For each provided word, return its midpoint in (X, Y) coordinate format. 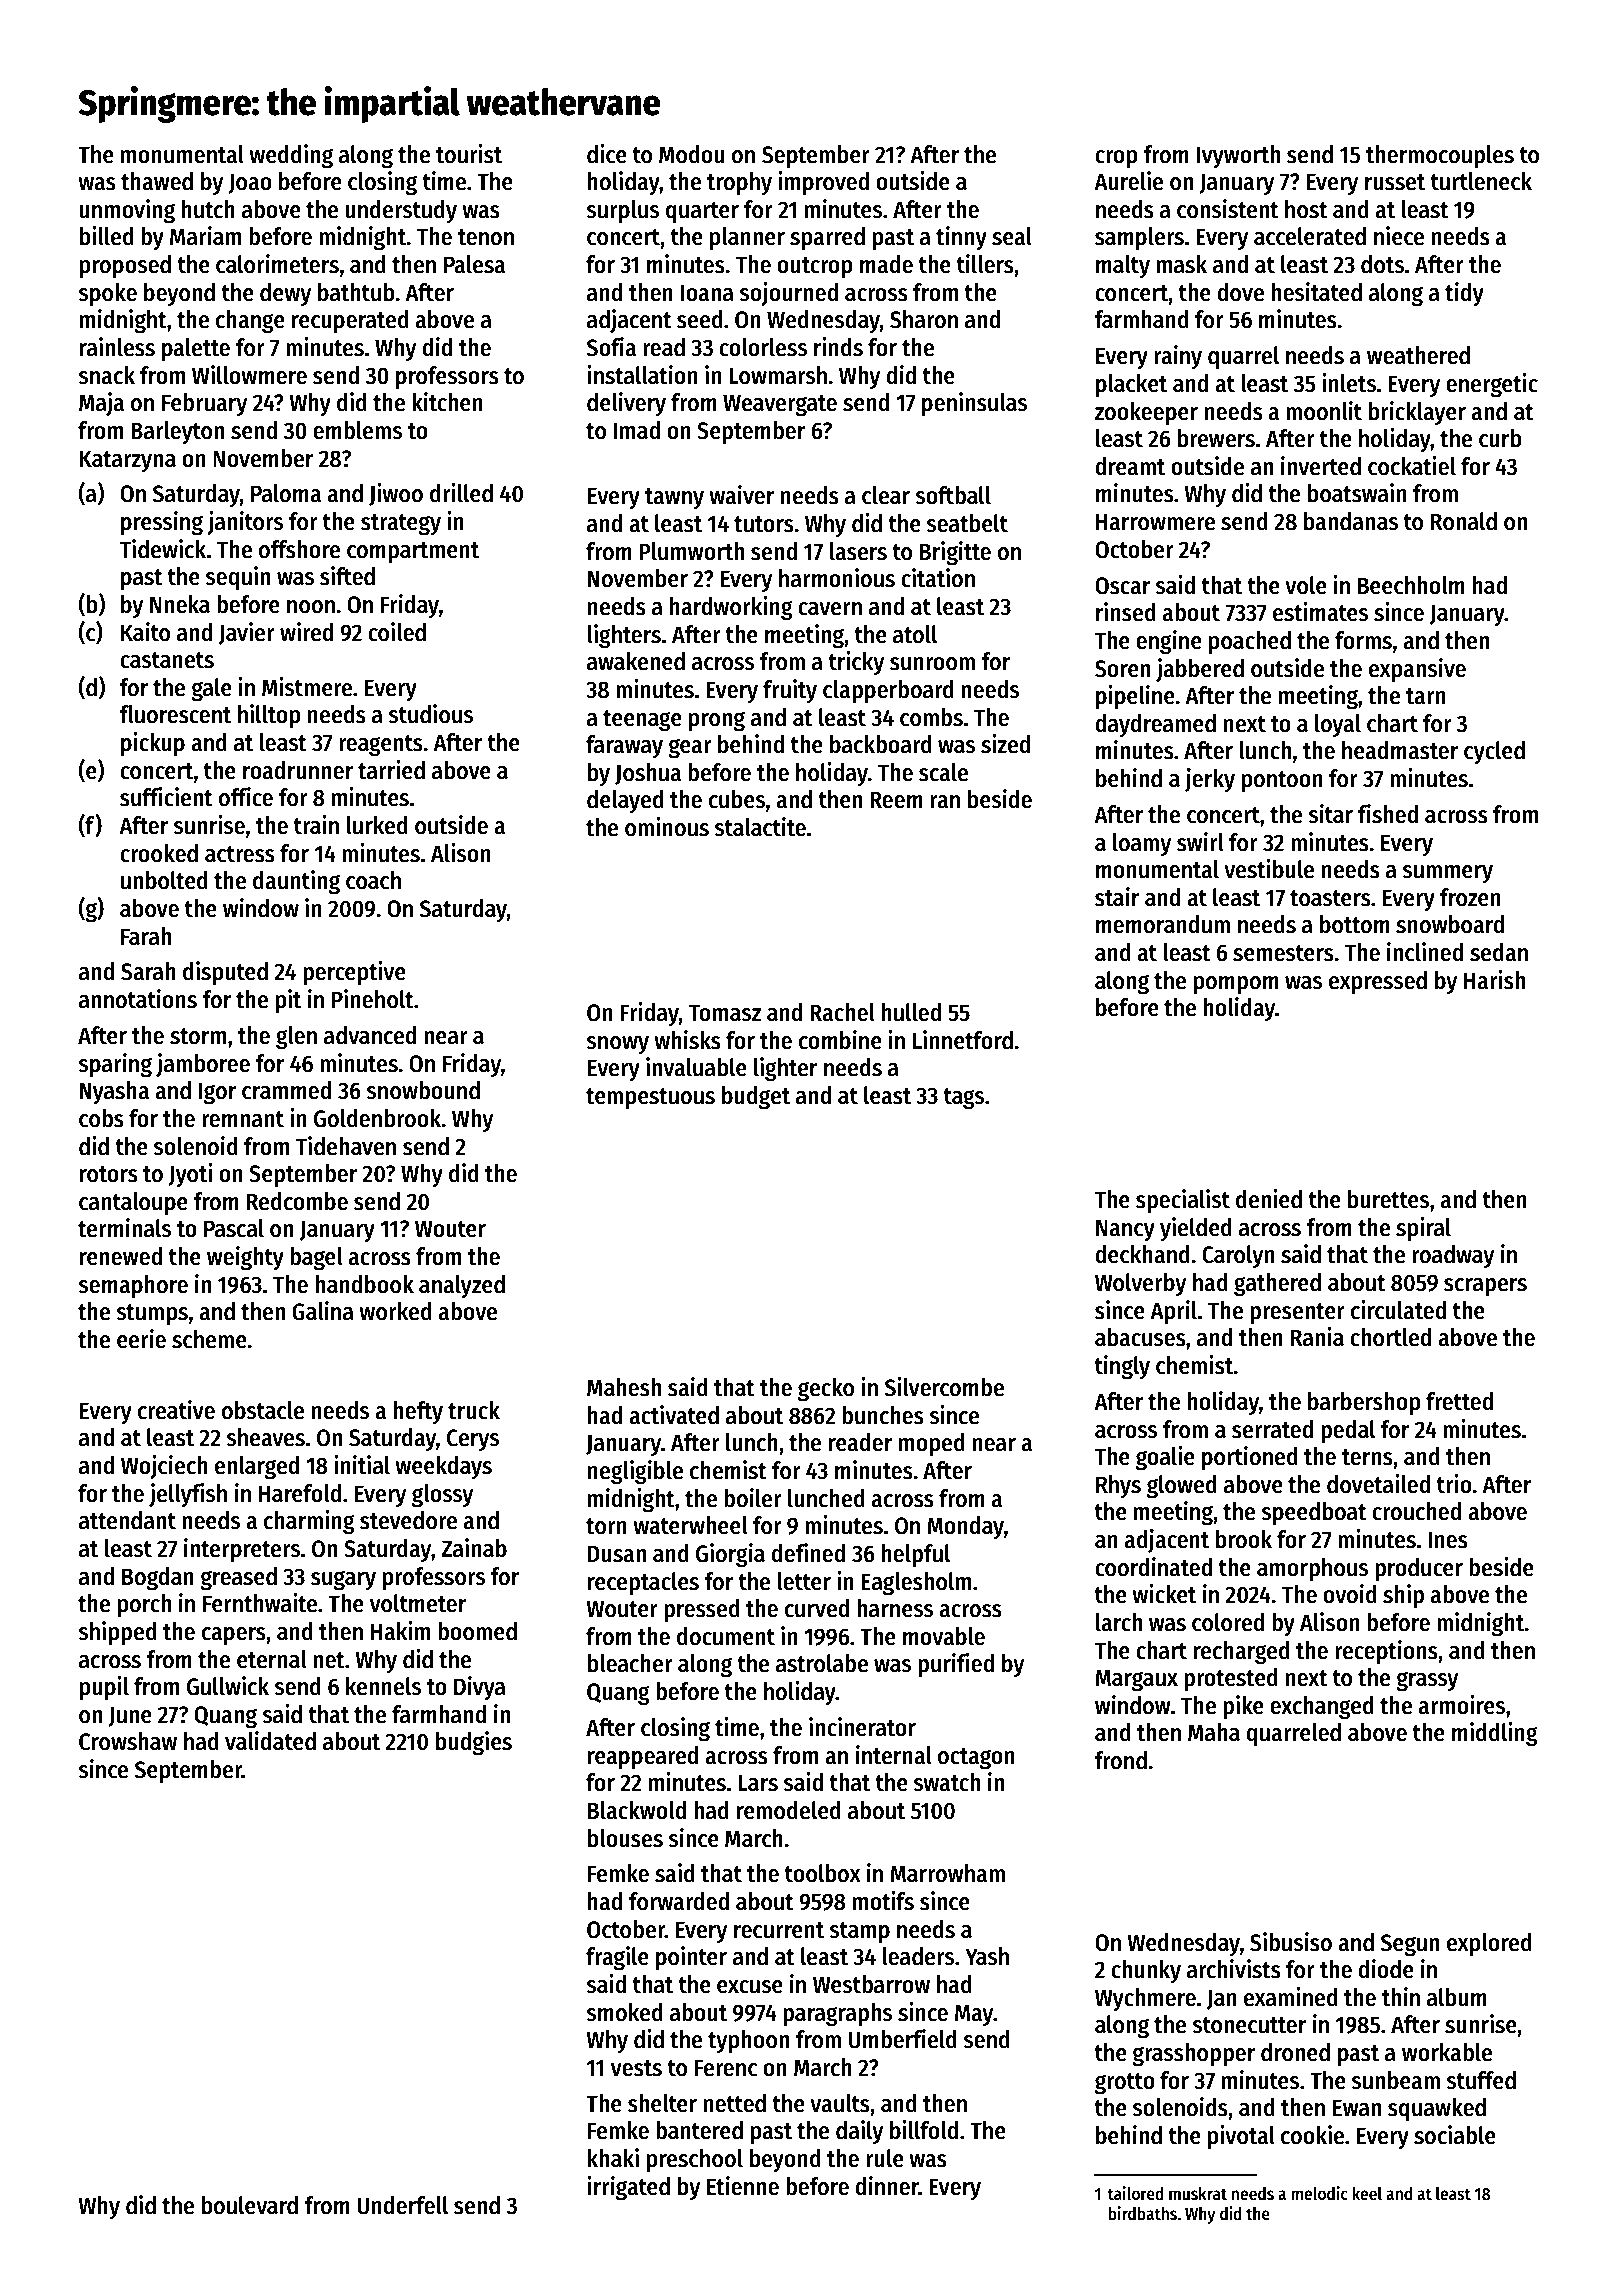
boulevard (250, 2205)
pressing (162, 523)
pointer (691, 1958)
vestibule (1269, 869)
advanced (370, 1035)
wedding (291, 156)
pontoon (1282, 781)
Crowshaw (128, 1741)
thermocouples (1440, 156)
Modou (692, 154)
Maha (1214, 1732)
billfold (924, 2130)
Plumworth (691, 551)
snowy (618, 1045)
